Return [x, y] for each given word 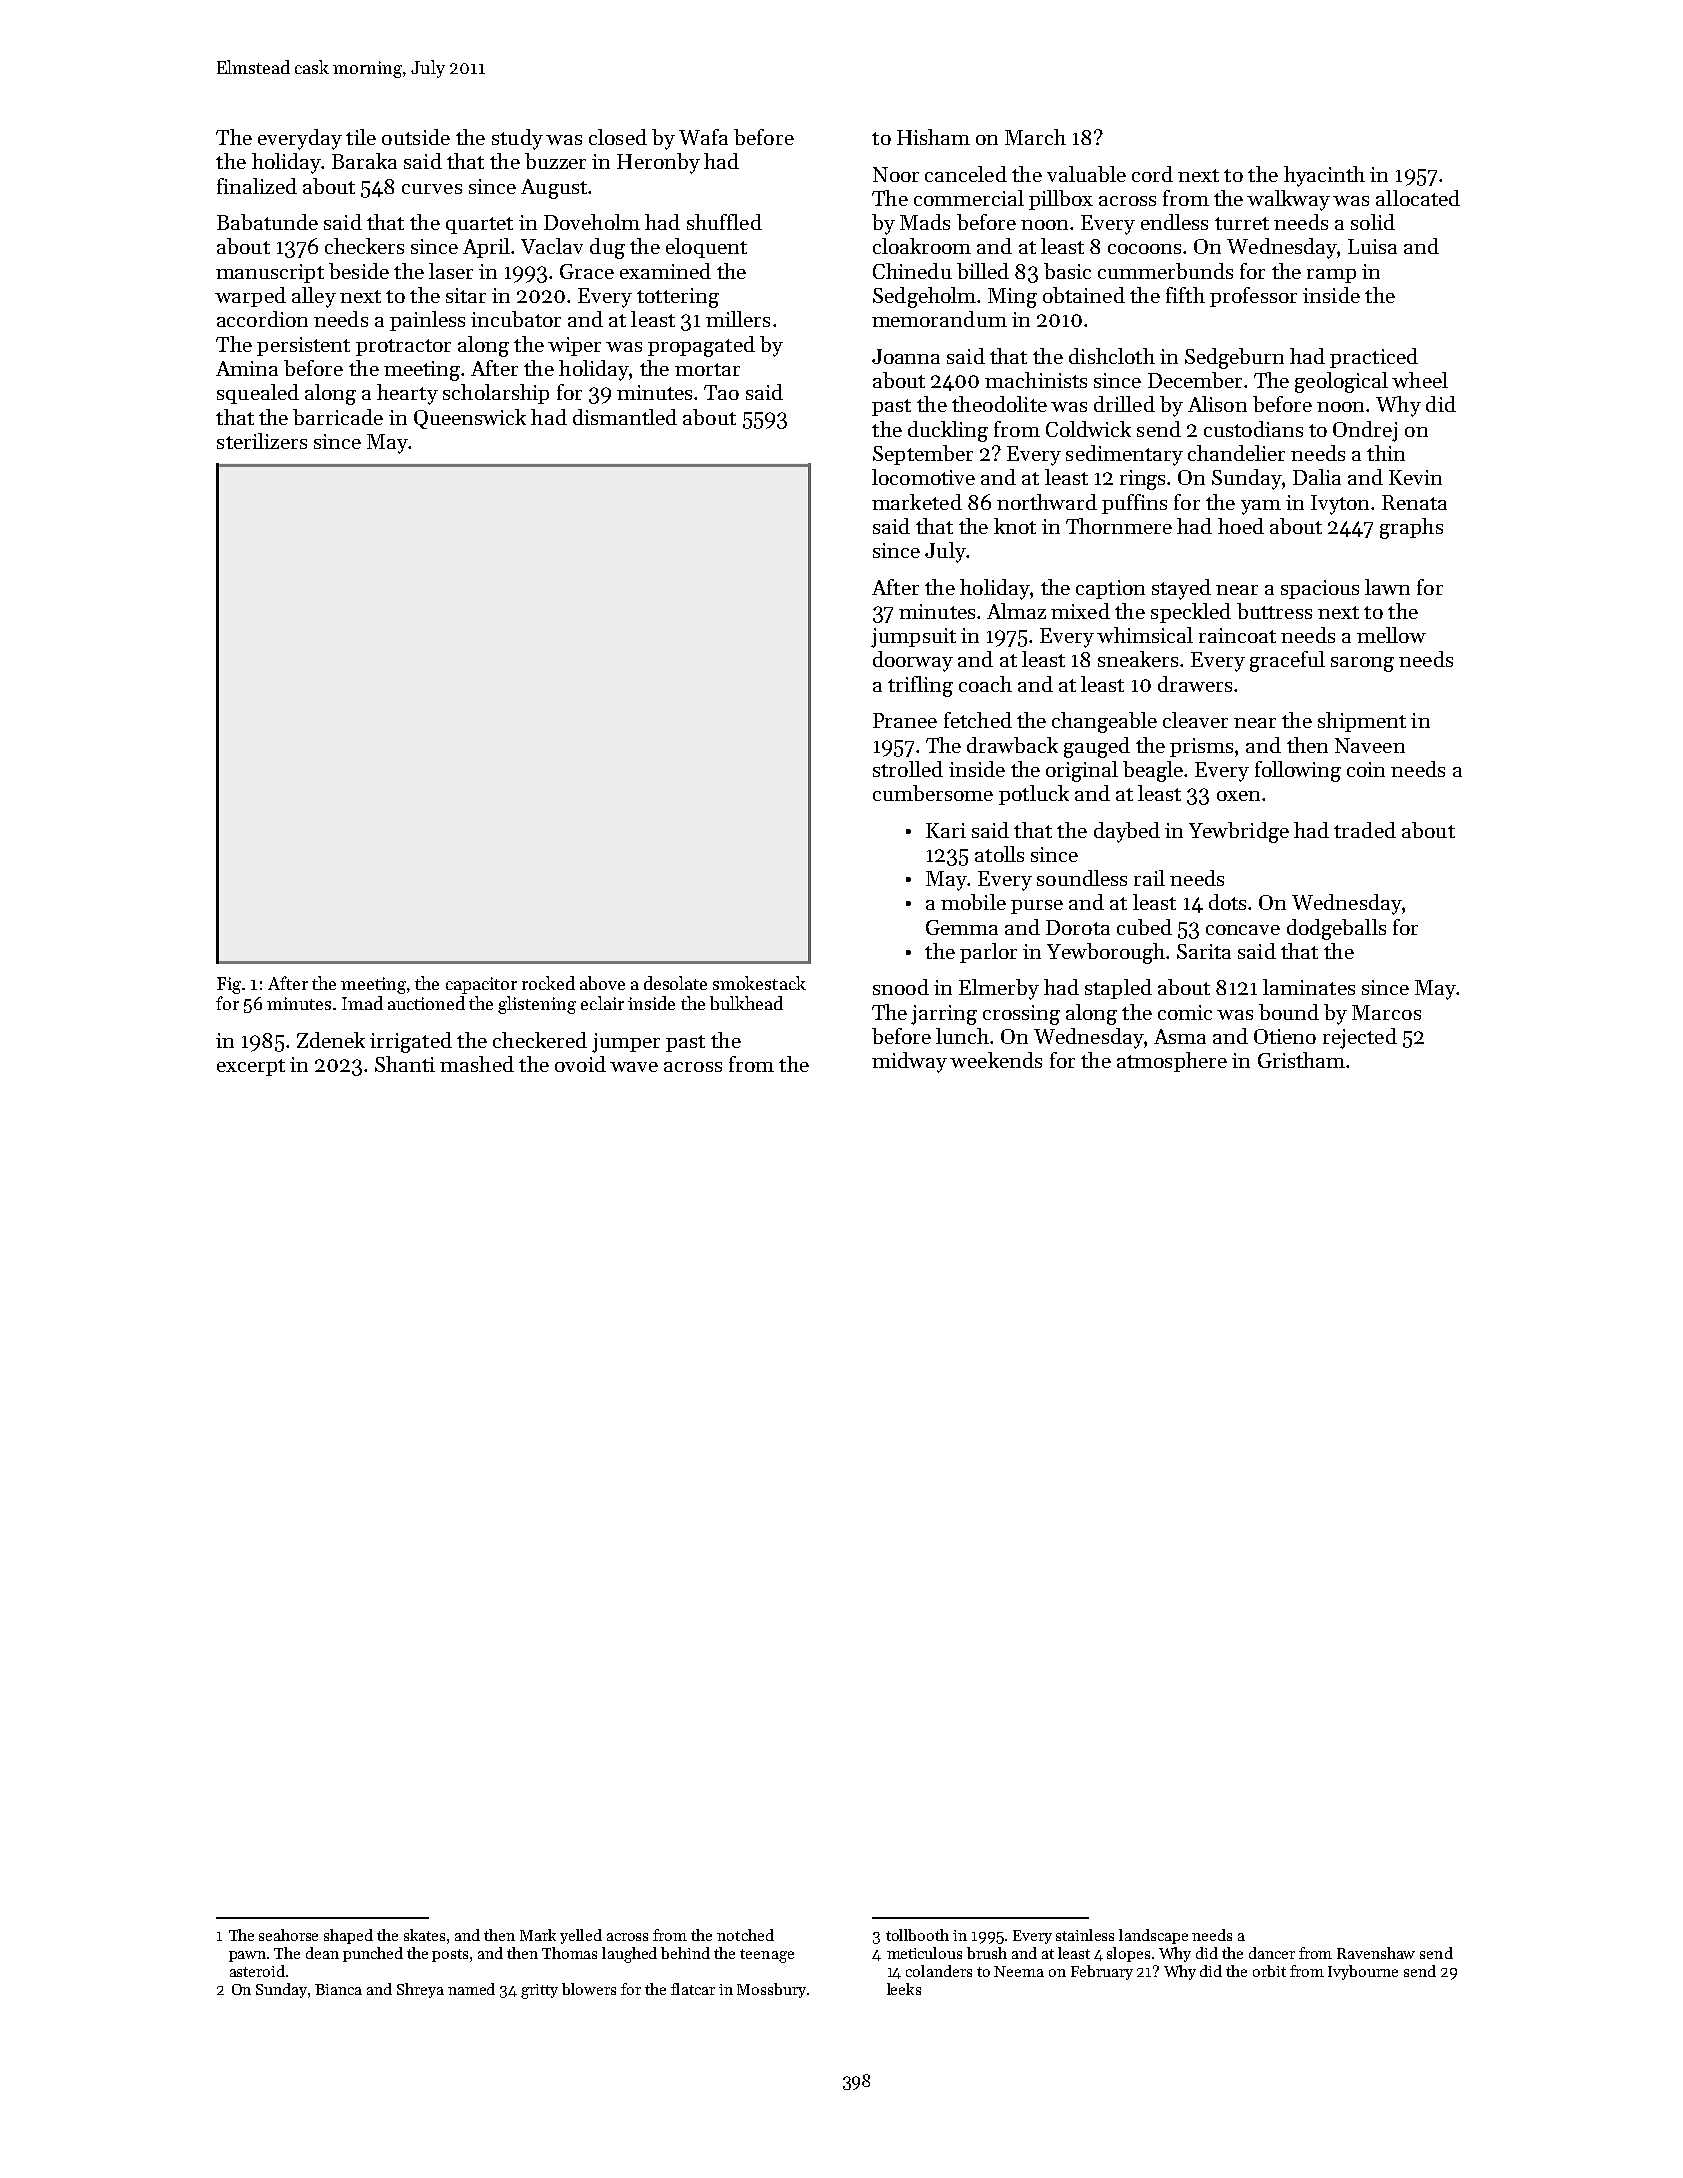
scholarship [496, 394]
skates [424, 1935]
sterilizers [262, 441]
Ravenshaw [1376, 1953]
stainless [1085, 1935]
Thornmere [1119, 526]
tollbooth [917, 1935]
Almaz [1016, 611]
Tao [721, 392]
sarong [1362, 664]
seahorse [288, 1935]
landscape [1153, 1936]
